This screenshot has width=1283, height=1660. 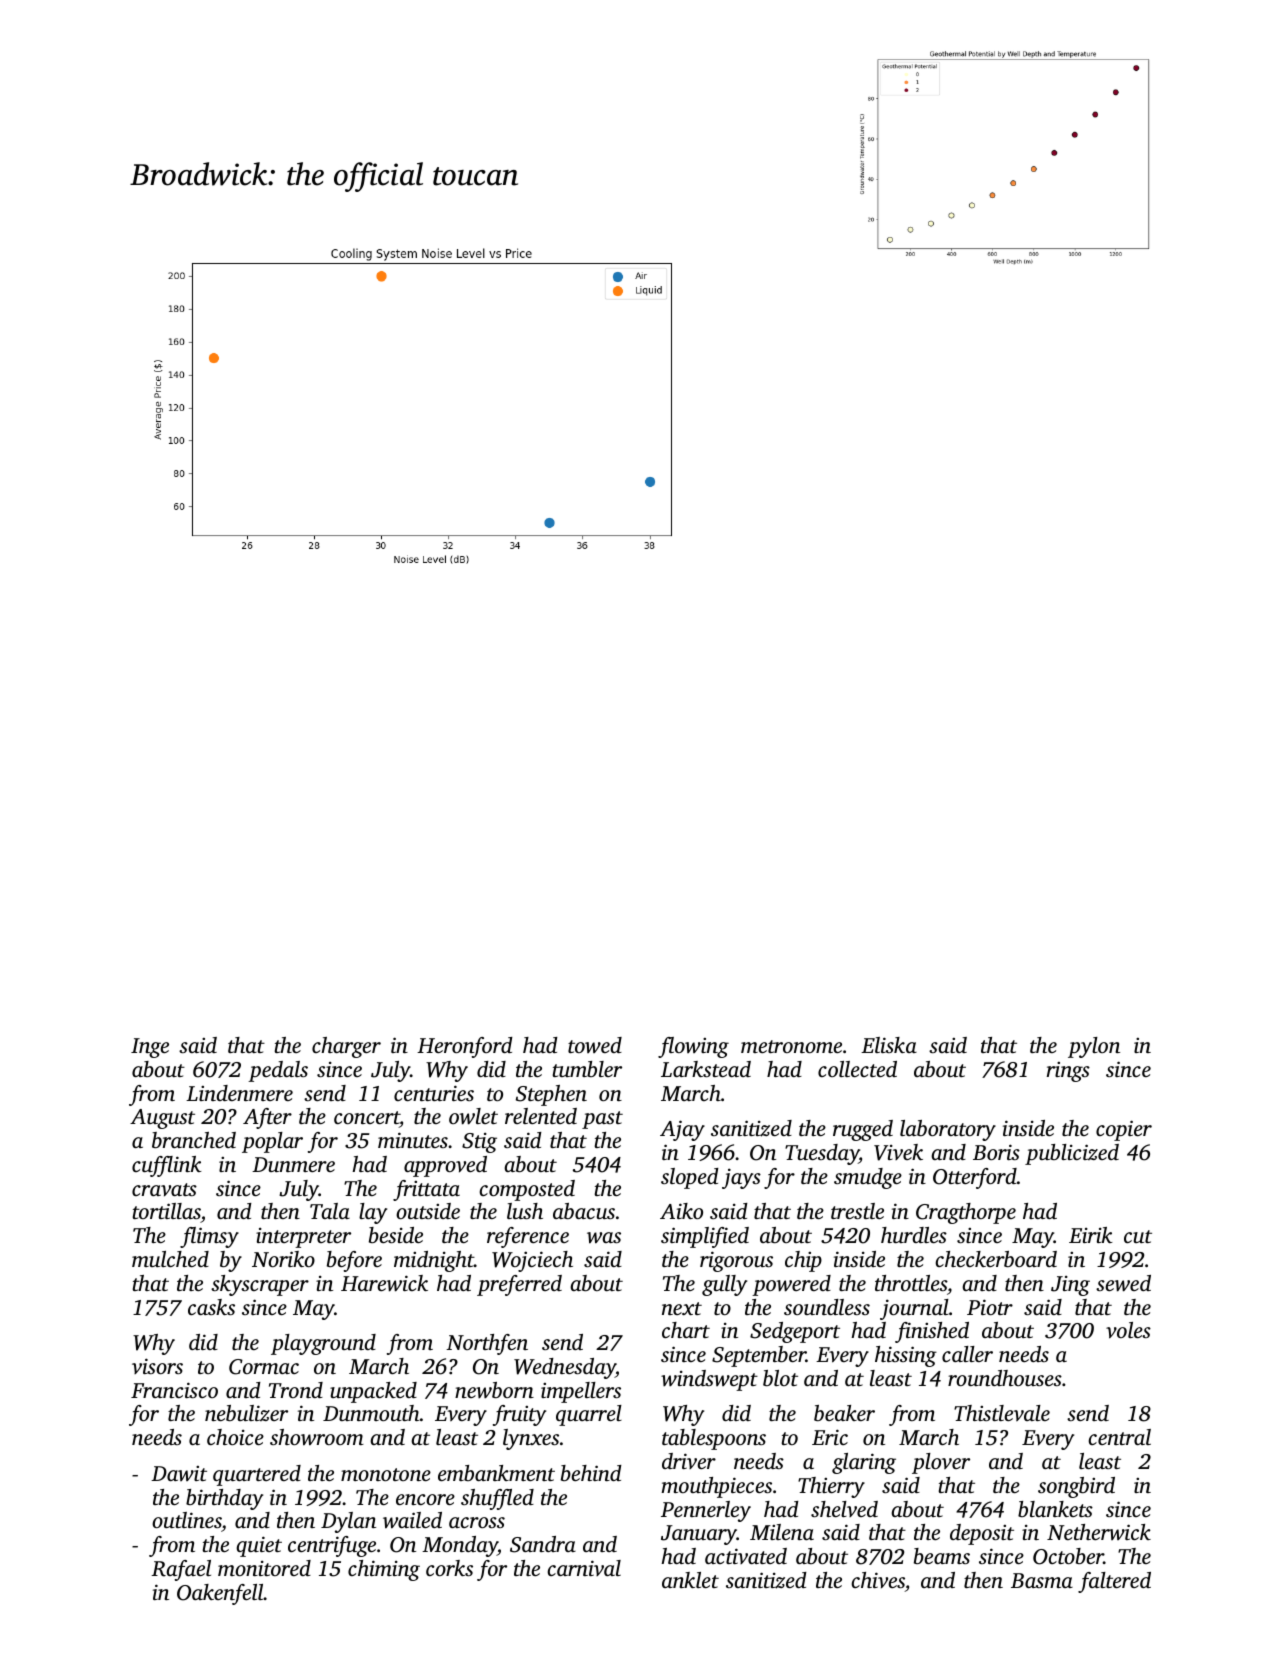 What do you see at coordinates (1072, 1154) in the screenshot?
I see `publicized` at bounding box center [1072, 1154].
